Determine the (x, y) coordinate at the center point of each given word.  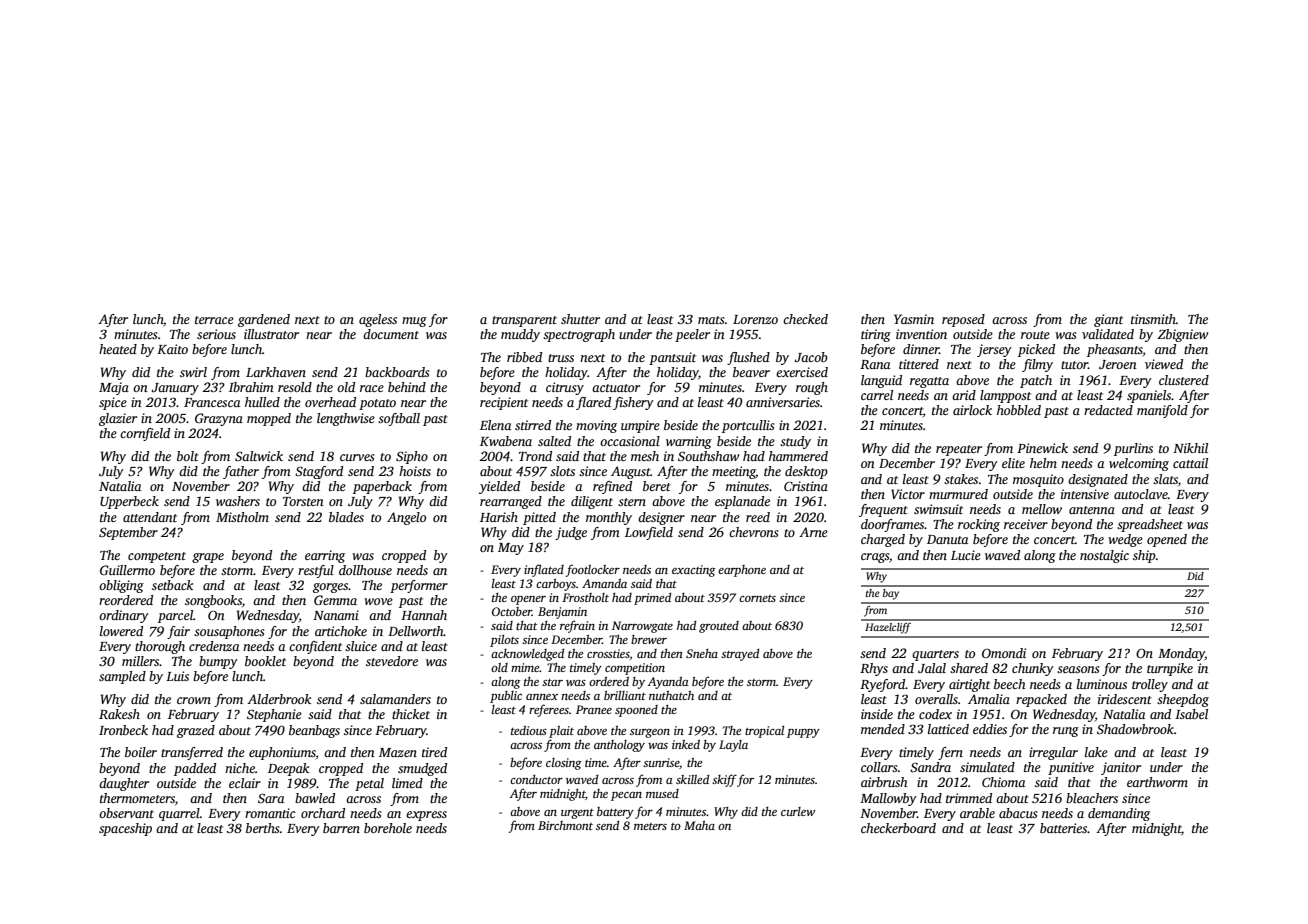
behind (407, 387)
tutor (1074, 365)
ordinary (124, 616)
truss (561, 358)
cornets (757, 598)
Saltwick (259, 456)
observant (126, 813)
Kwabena (506, 441)
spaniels (1149, 396)
